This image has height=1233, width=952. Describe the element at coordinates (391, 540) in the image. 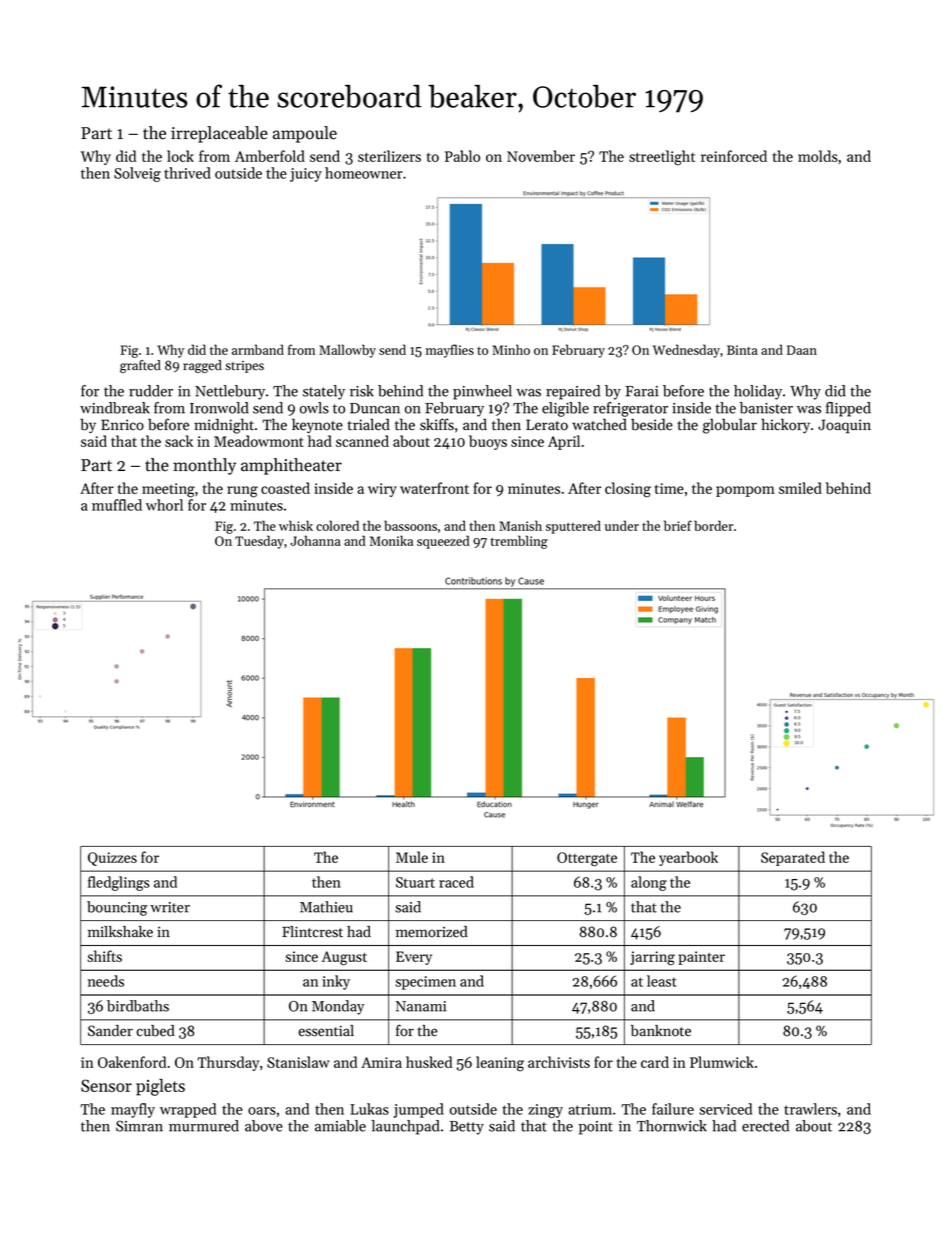

I see `Monika` at that location.
